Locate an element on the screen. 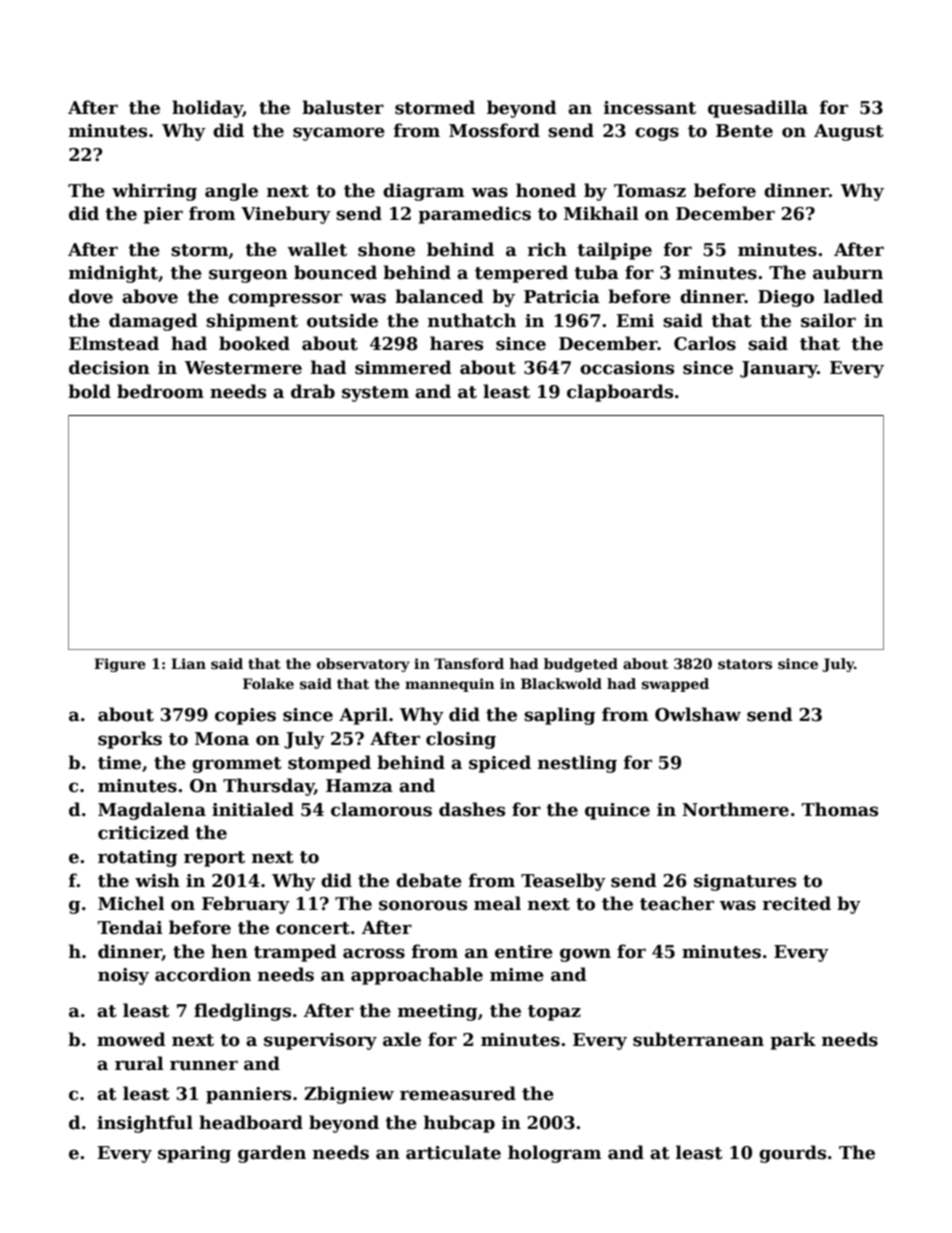 The image size is (952, 1233). articulate is located at coordinates (453, 1152).
